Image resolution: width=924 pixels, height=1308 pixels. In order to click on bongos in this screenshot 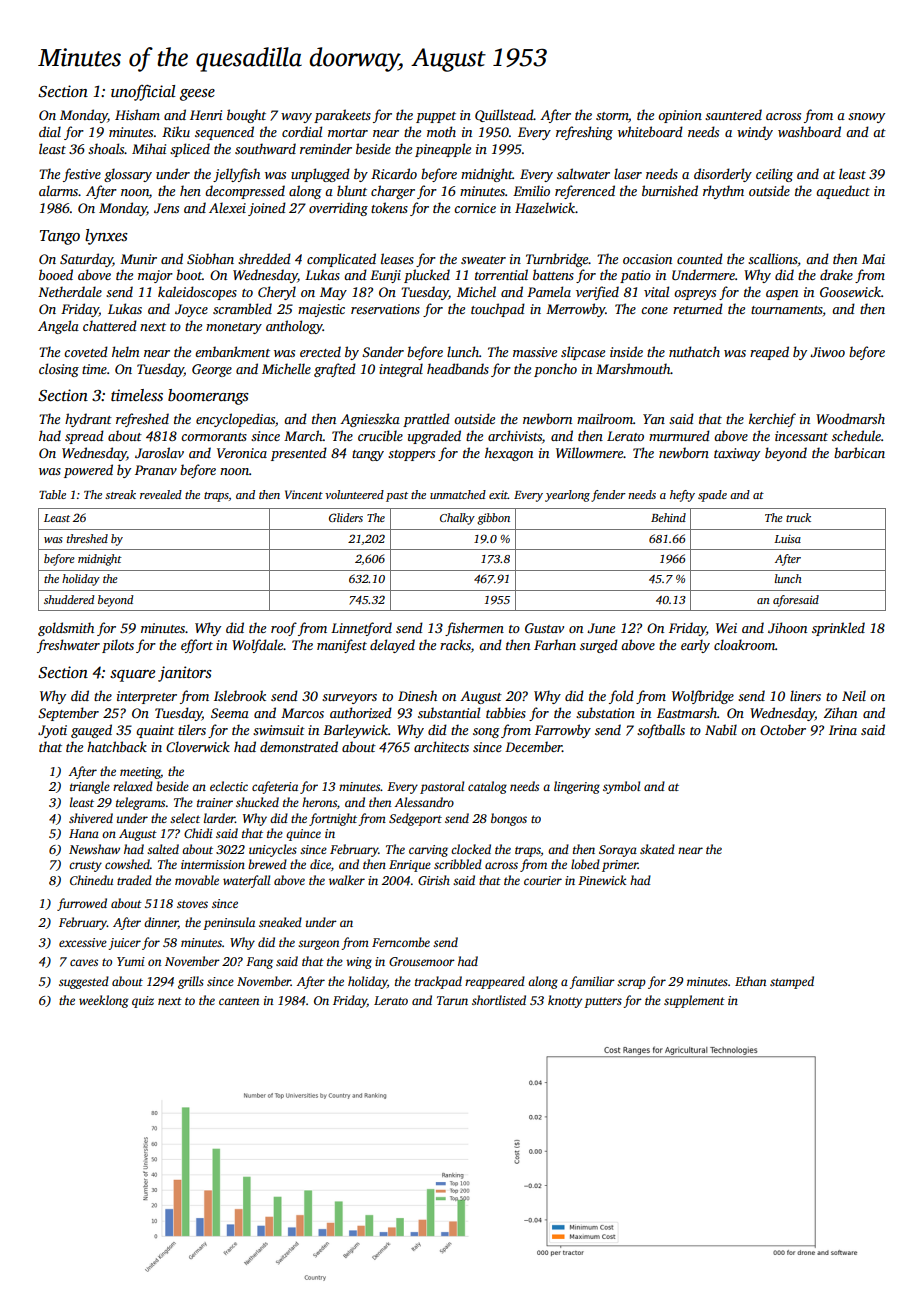, I will do `click(509, 819)`.
